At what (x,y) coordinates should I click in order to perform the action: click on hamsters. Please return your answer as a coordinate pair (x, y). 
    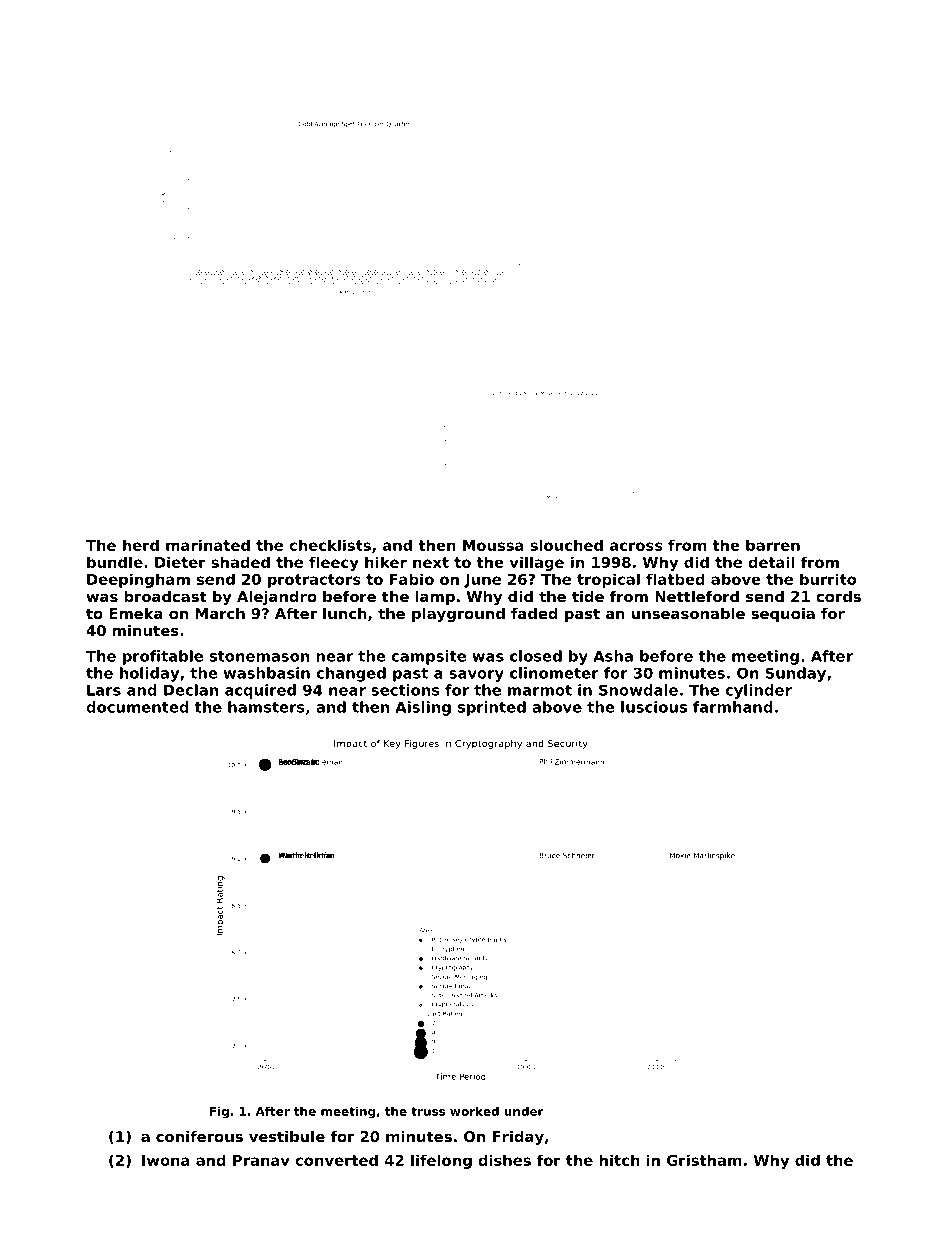
    Looking at the image, I should click on (266, 707).
